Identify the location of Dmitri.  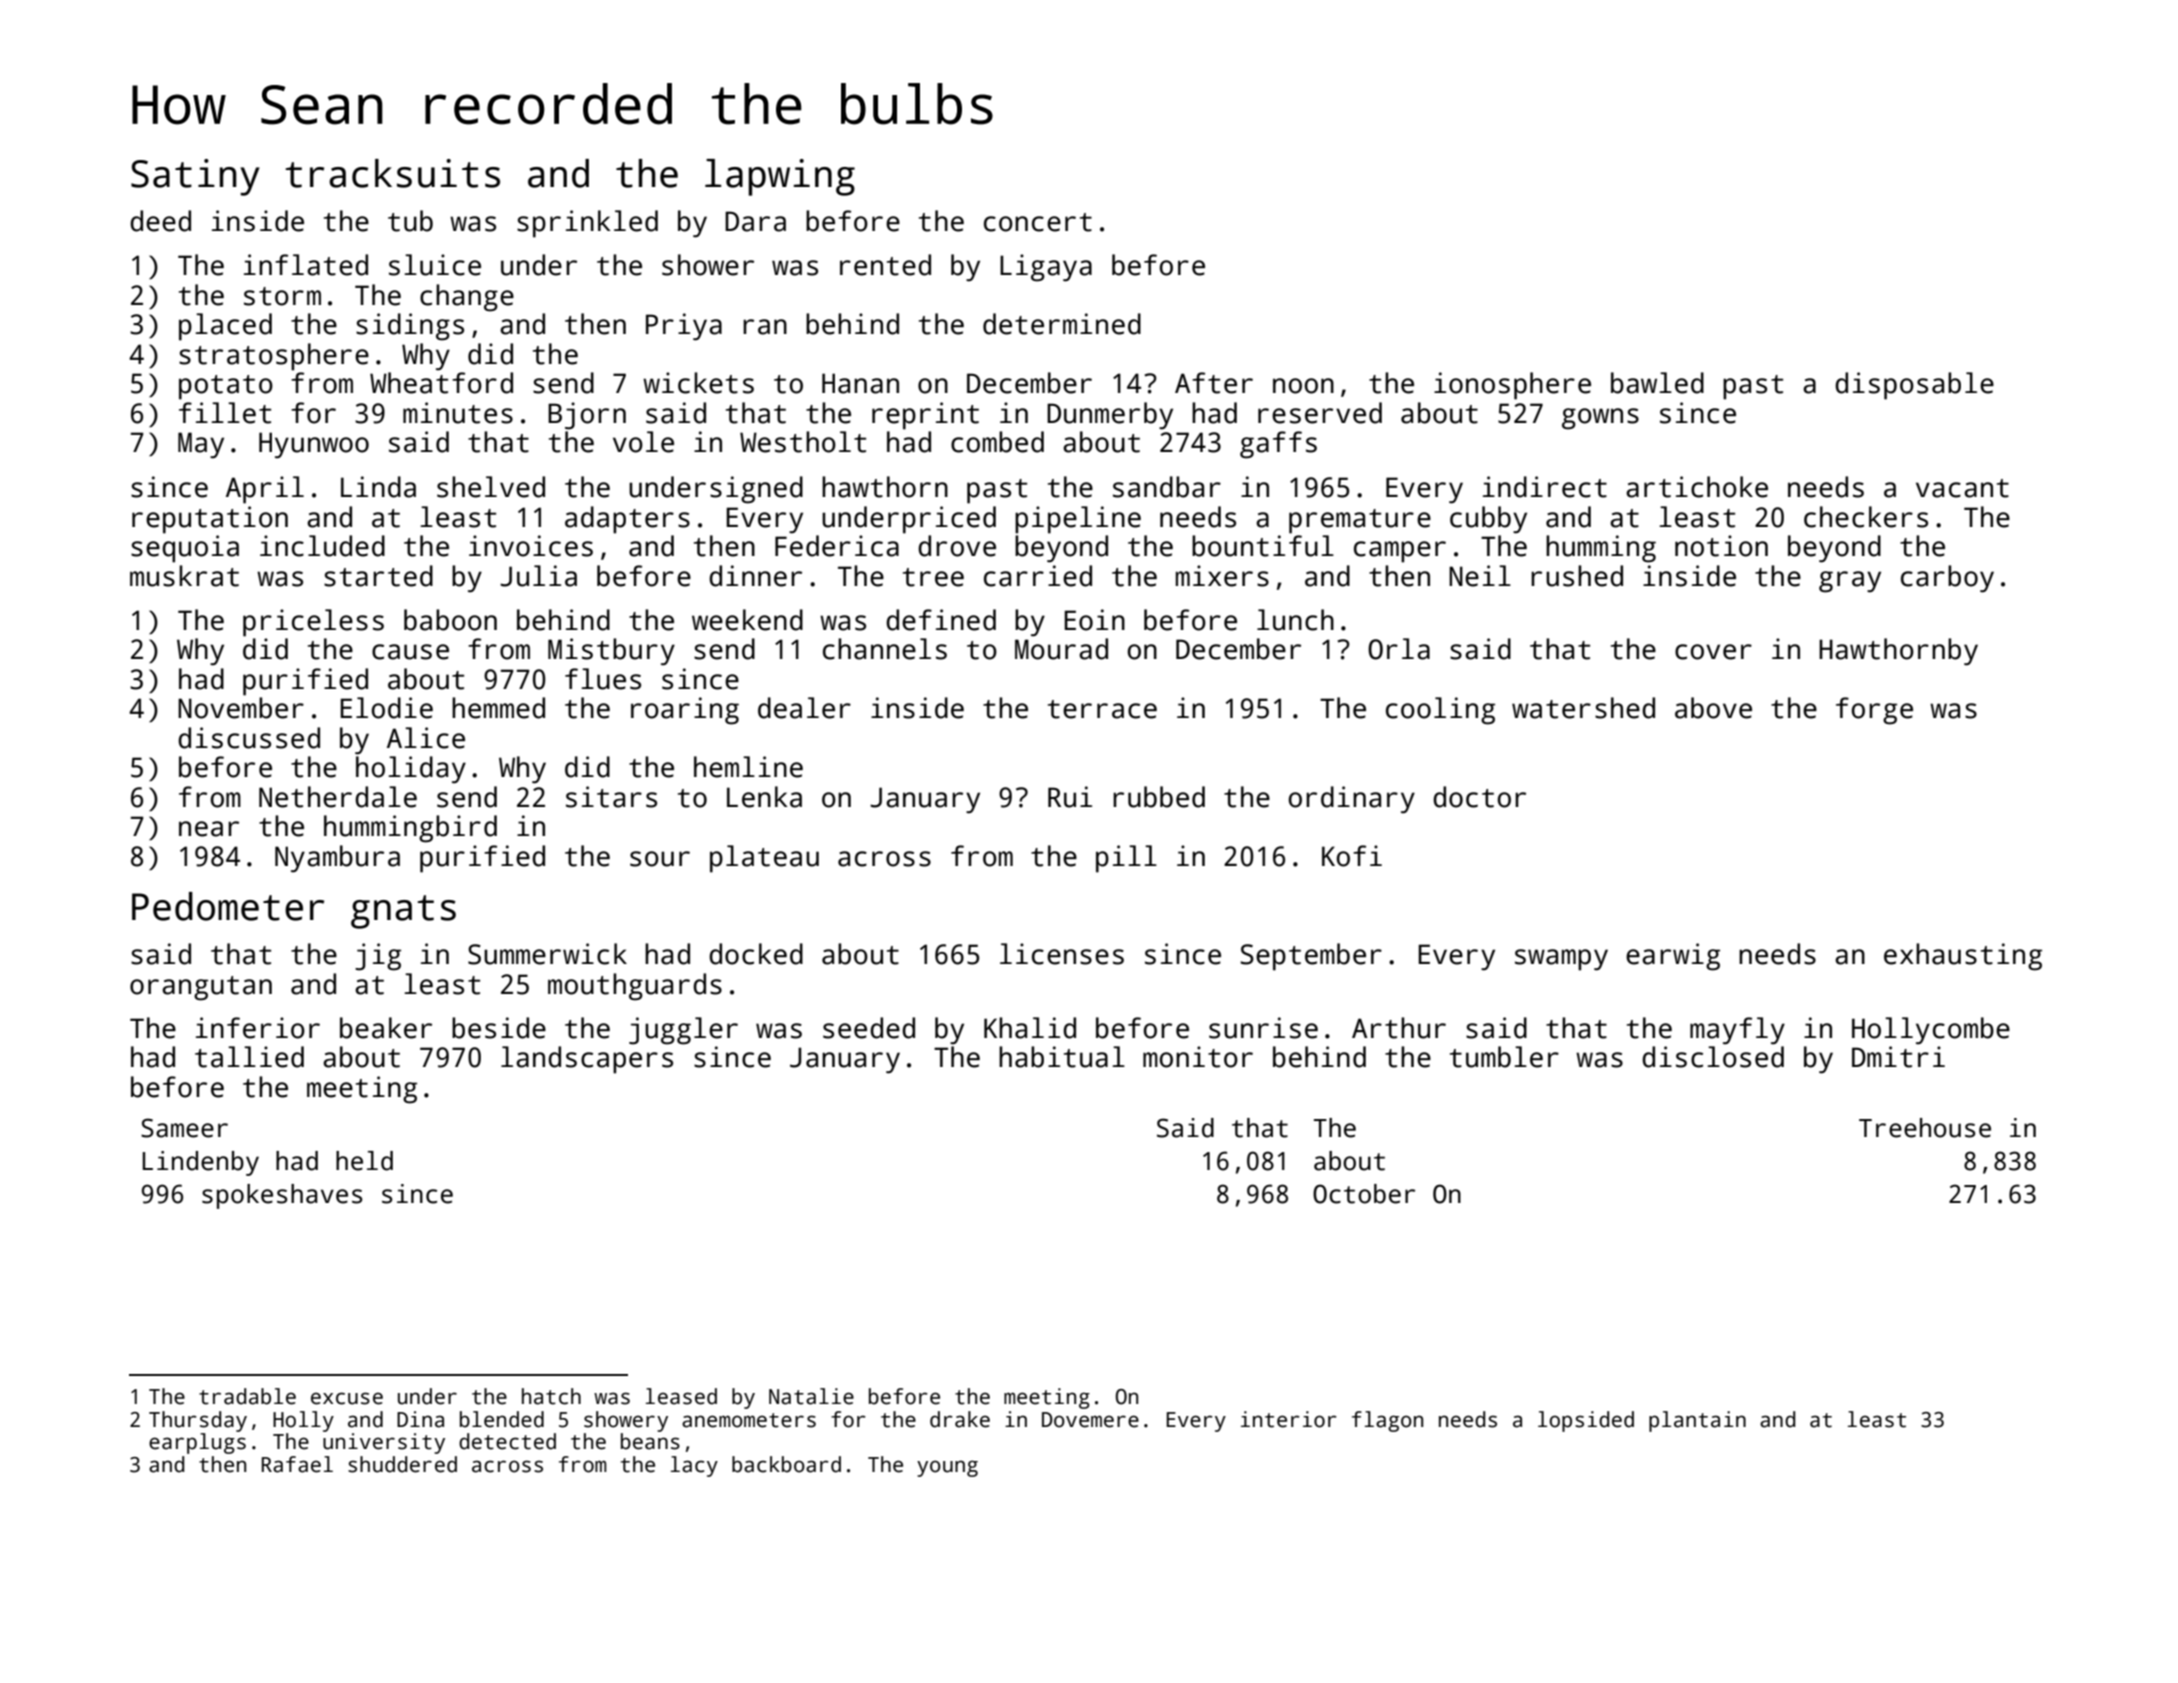
(1898, 1057).
